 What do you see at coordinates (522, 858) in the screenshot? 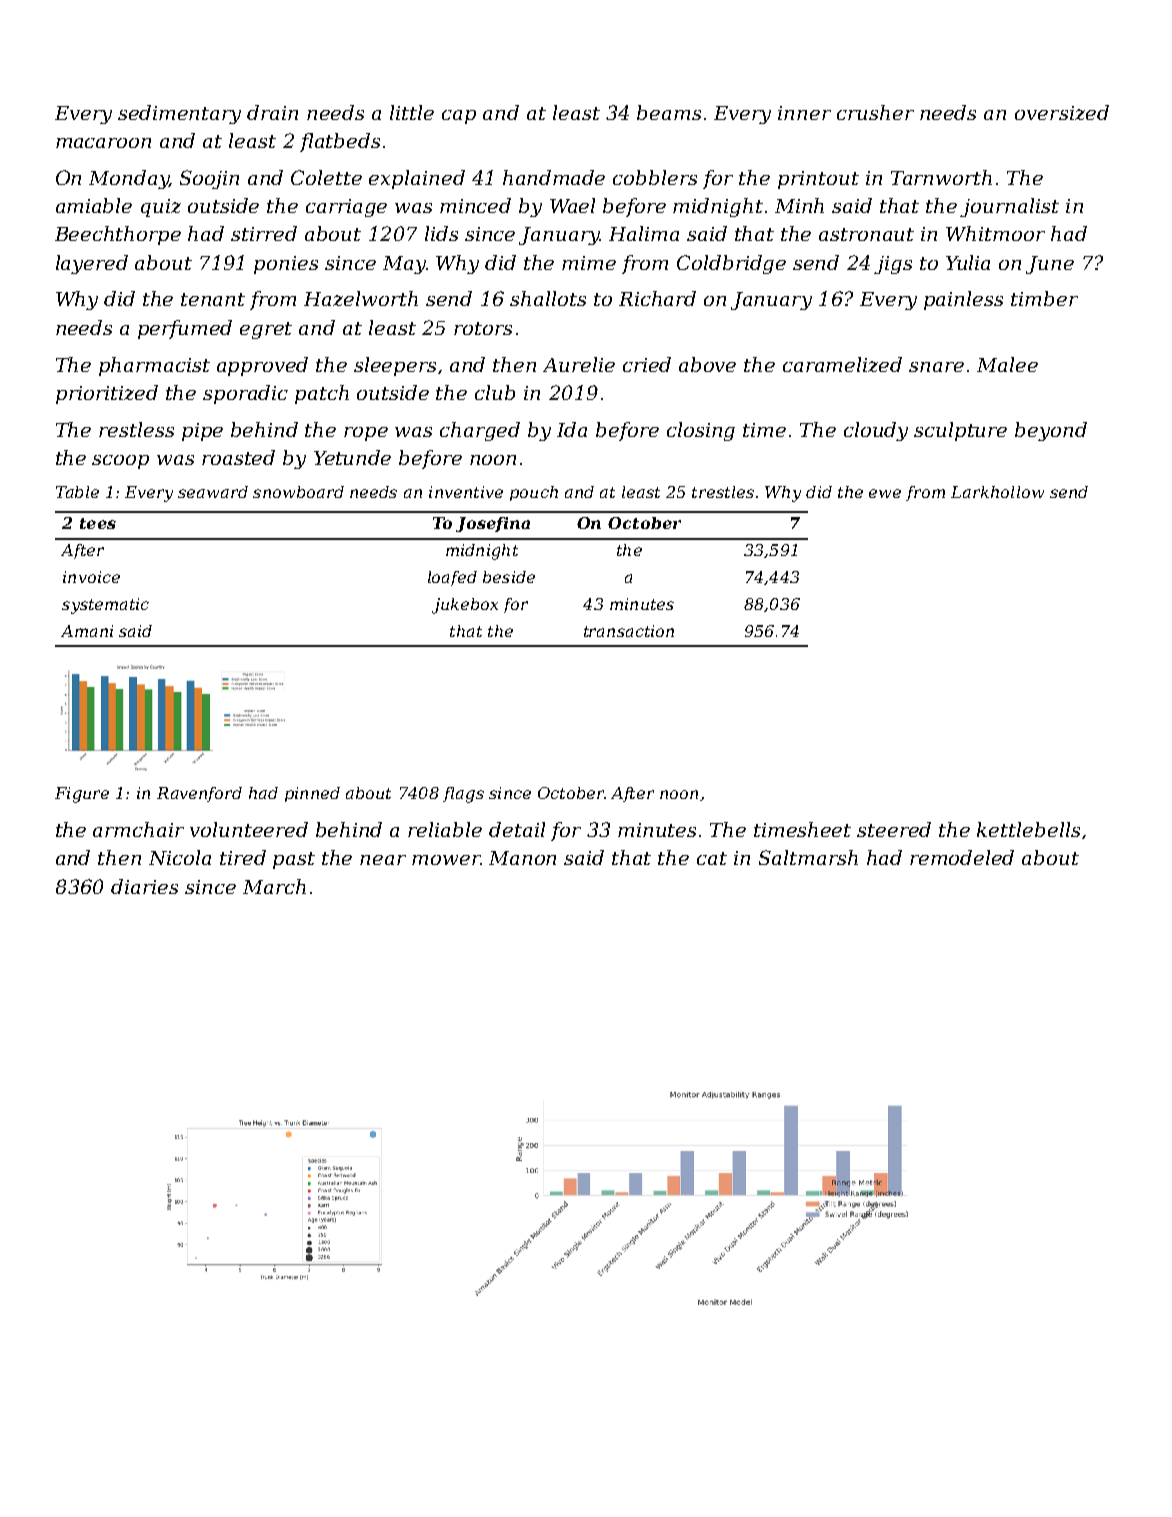
I see `Manon` at bounding box center [522, 858].
